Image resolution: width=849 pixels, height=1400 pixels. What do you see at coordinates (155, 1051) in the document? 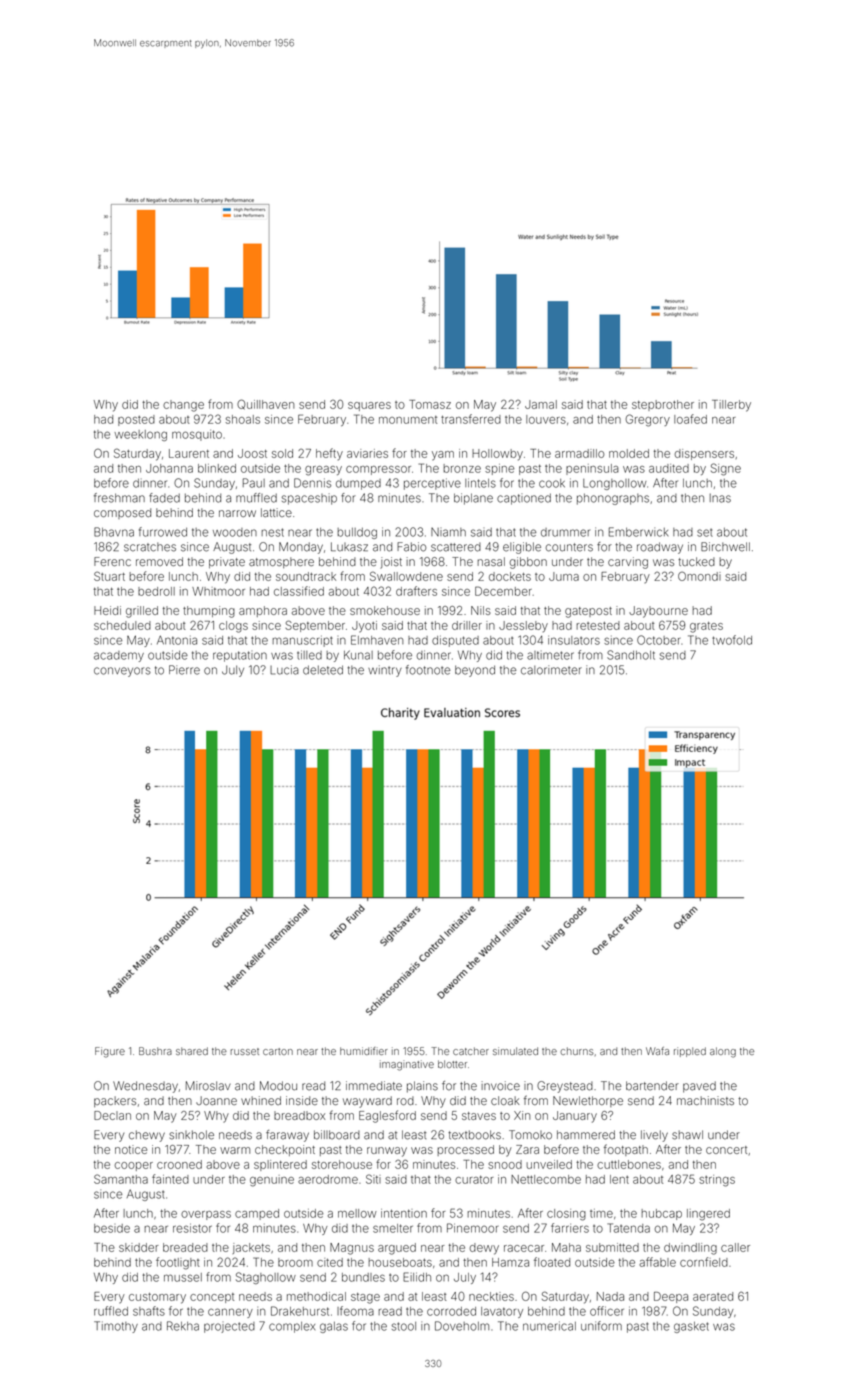
I see `Bushra` at bounding box center [155, 1051].
